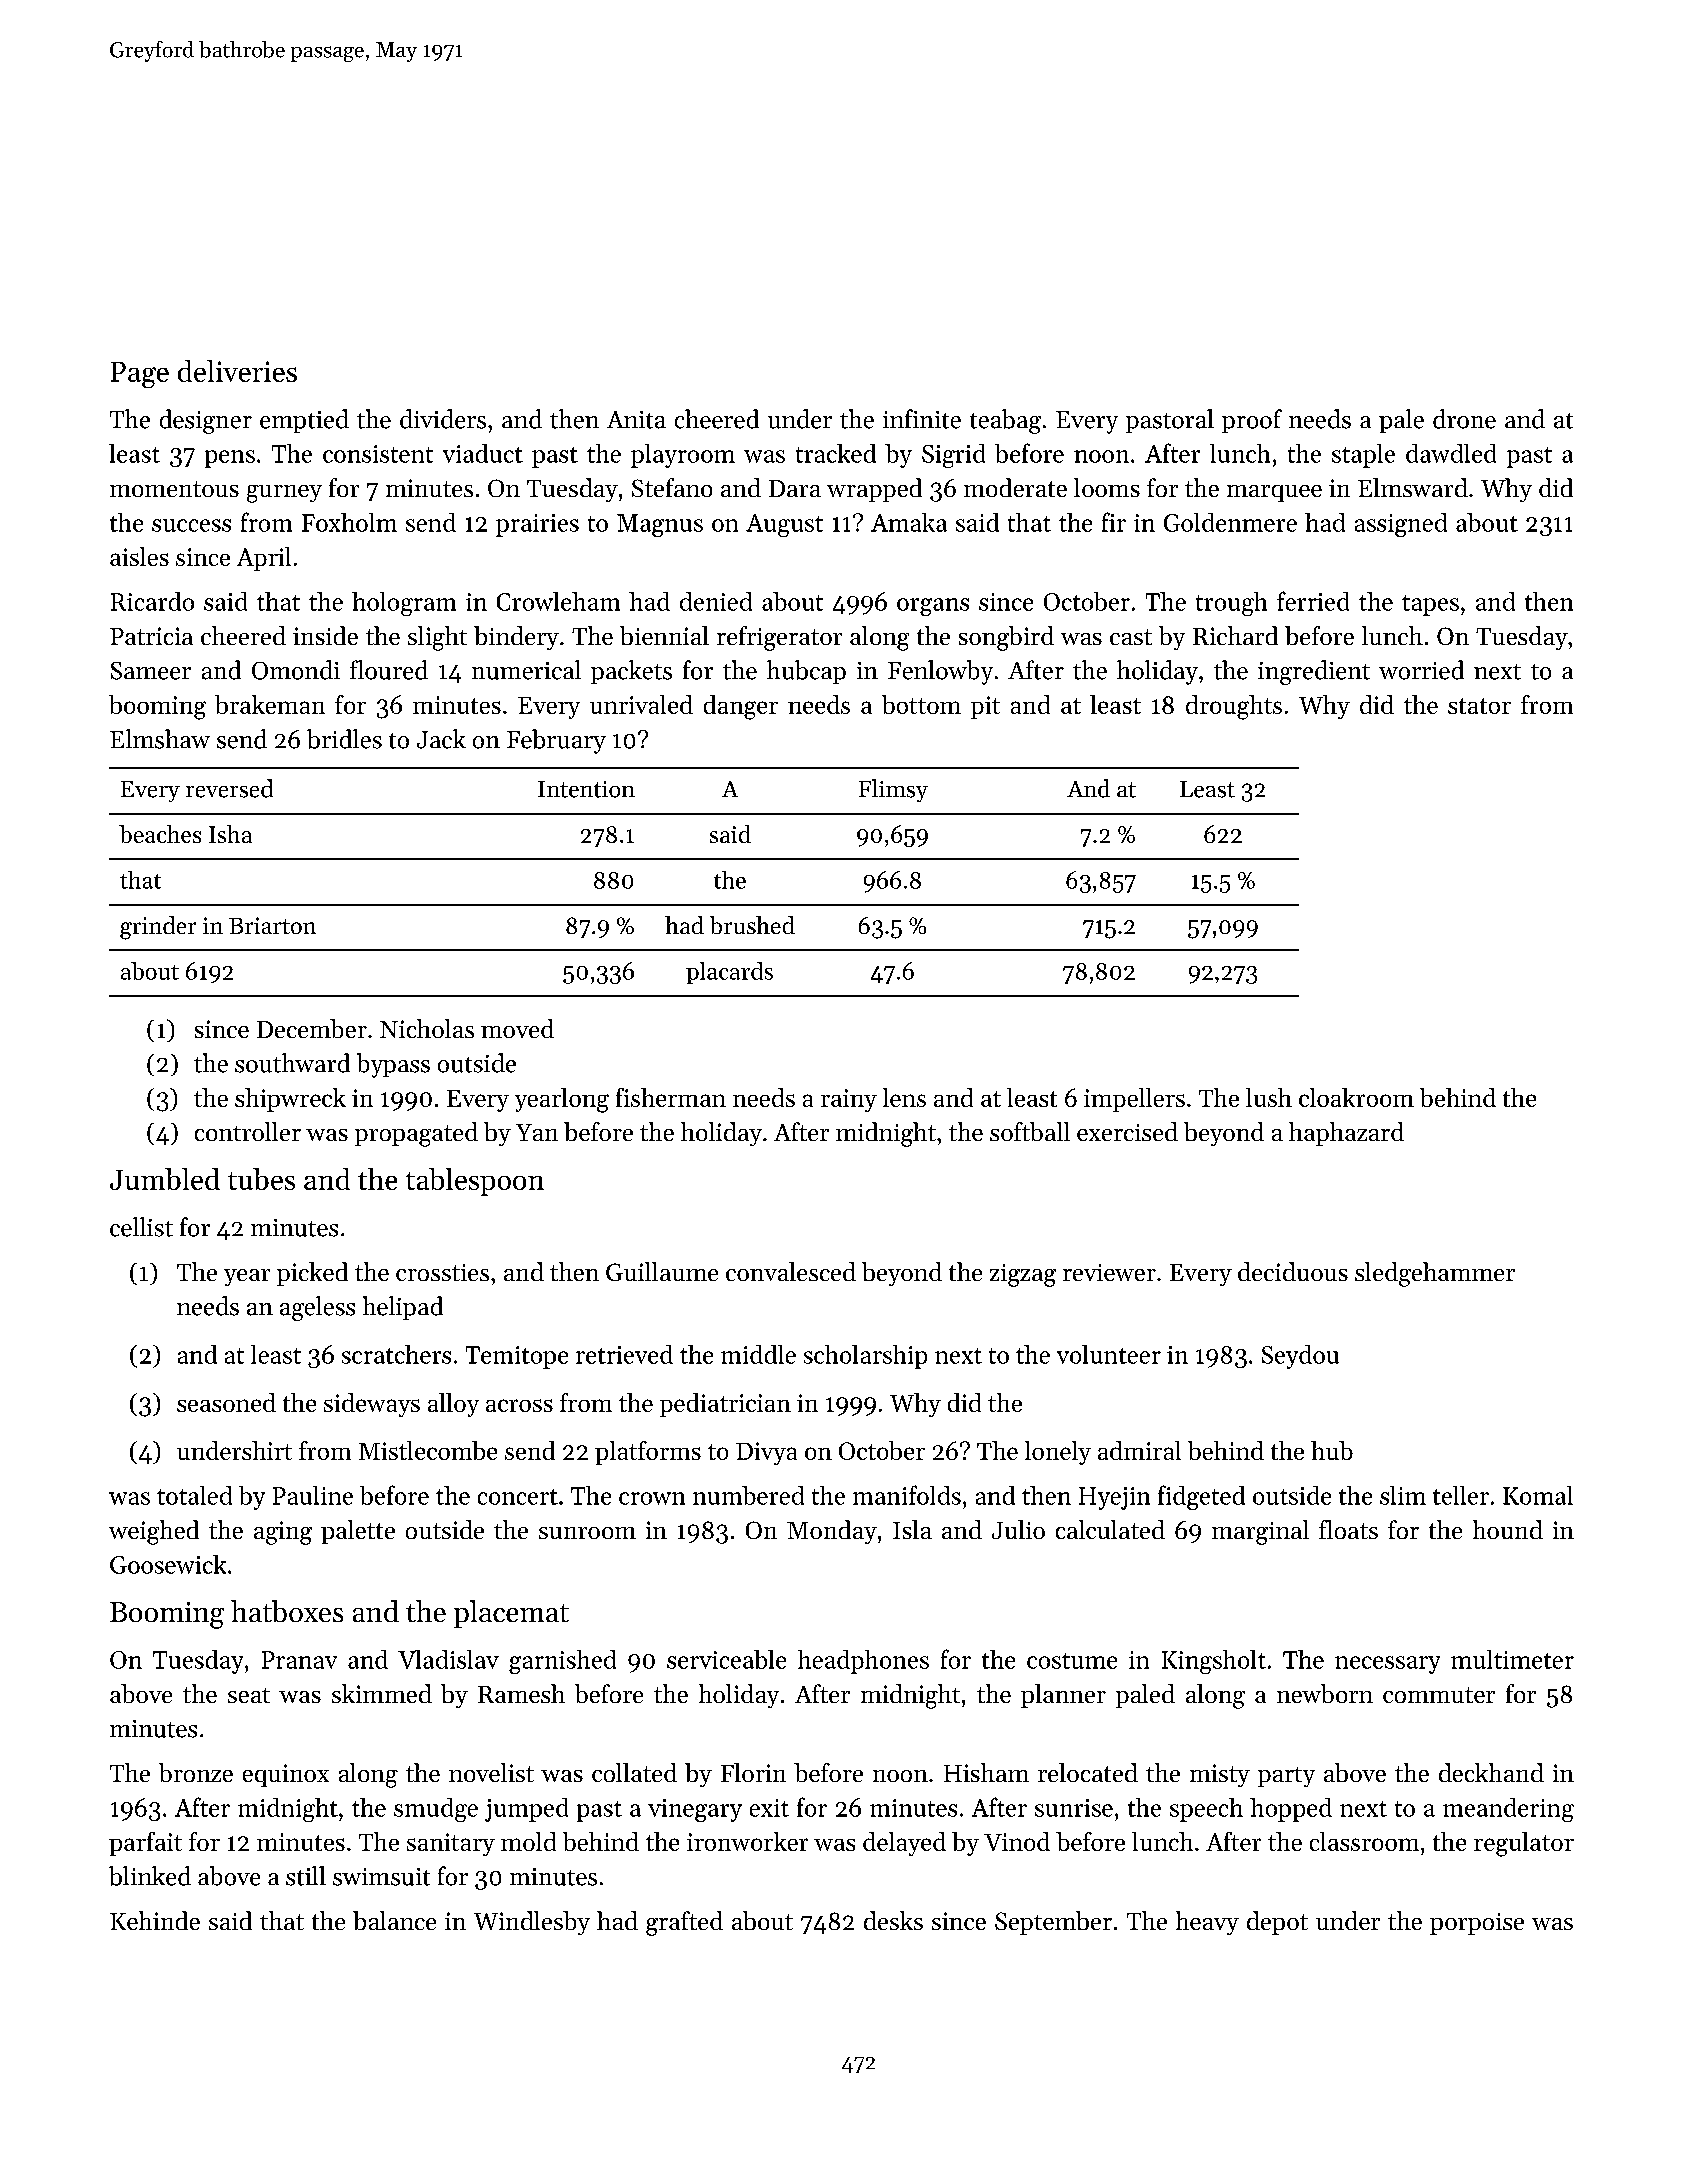 This document has width=1683, height=2178. I want to click on desks, so click(893, 1920).
